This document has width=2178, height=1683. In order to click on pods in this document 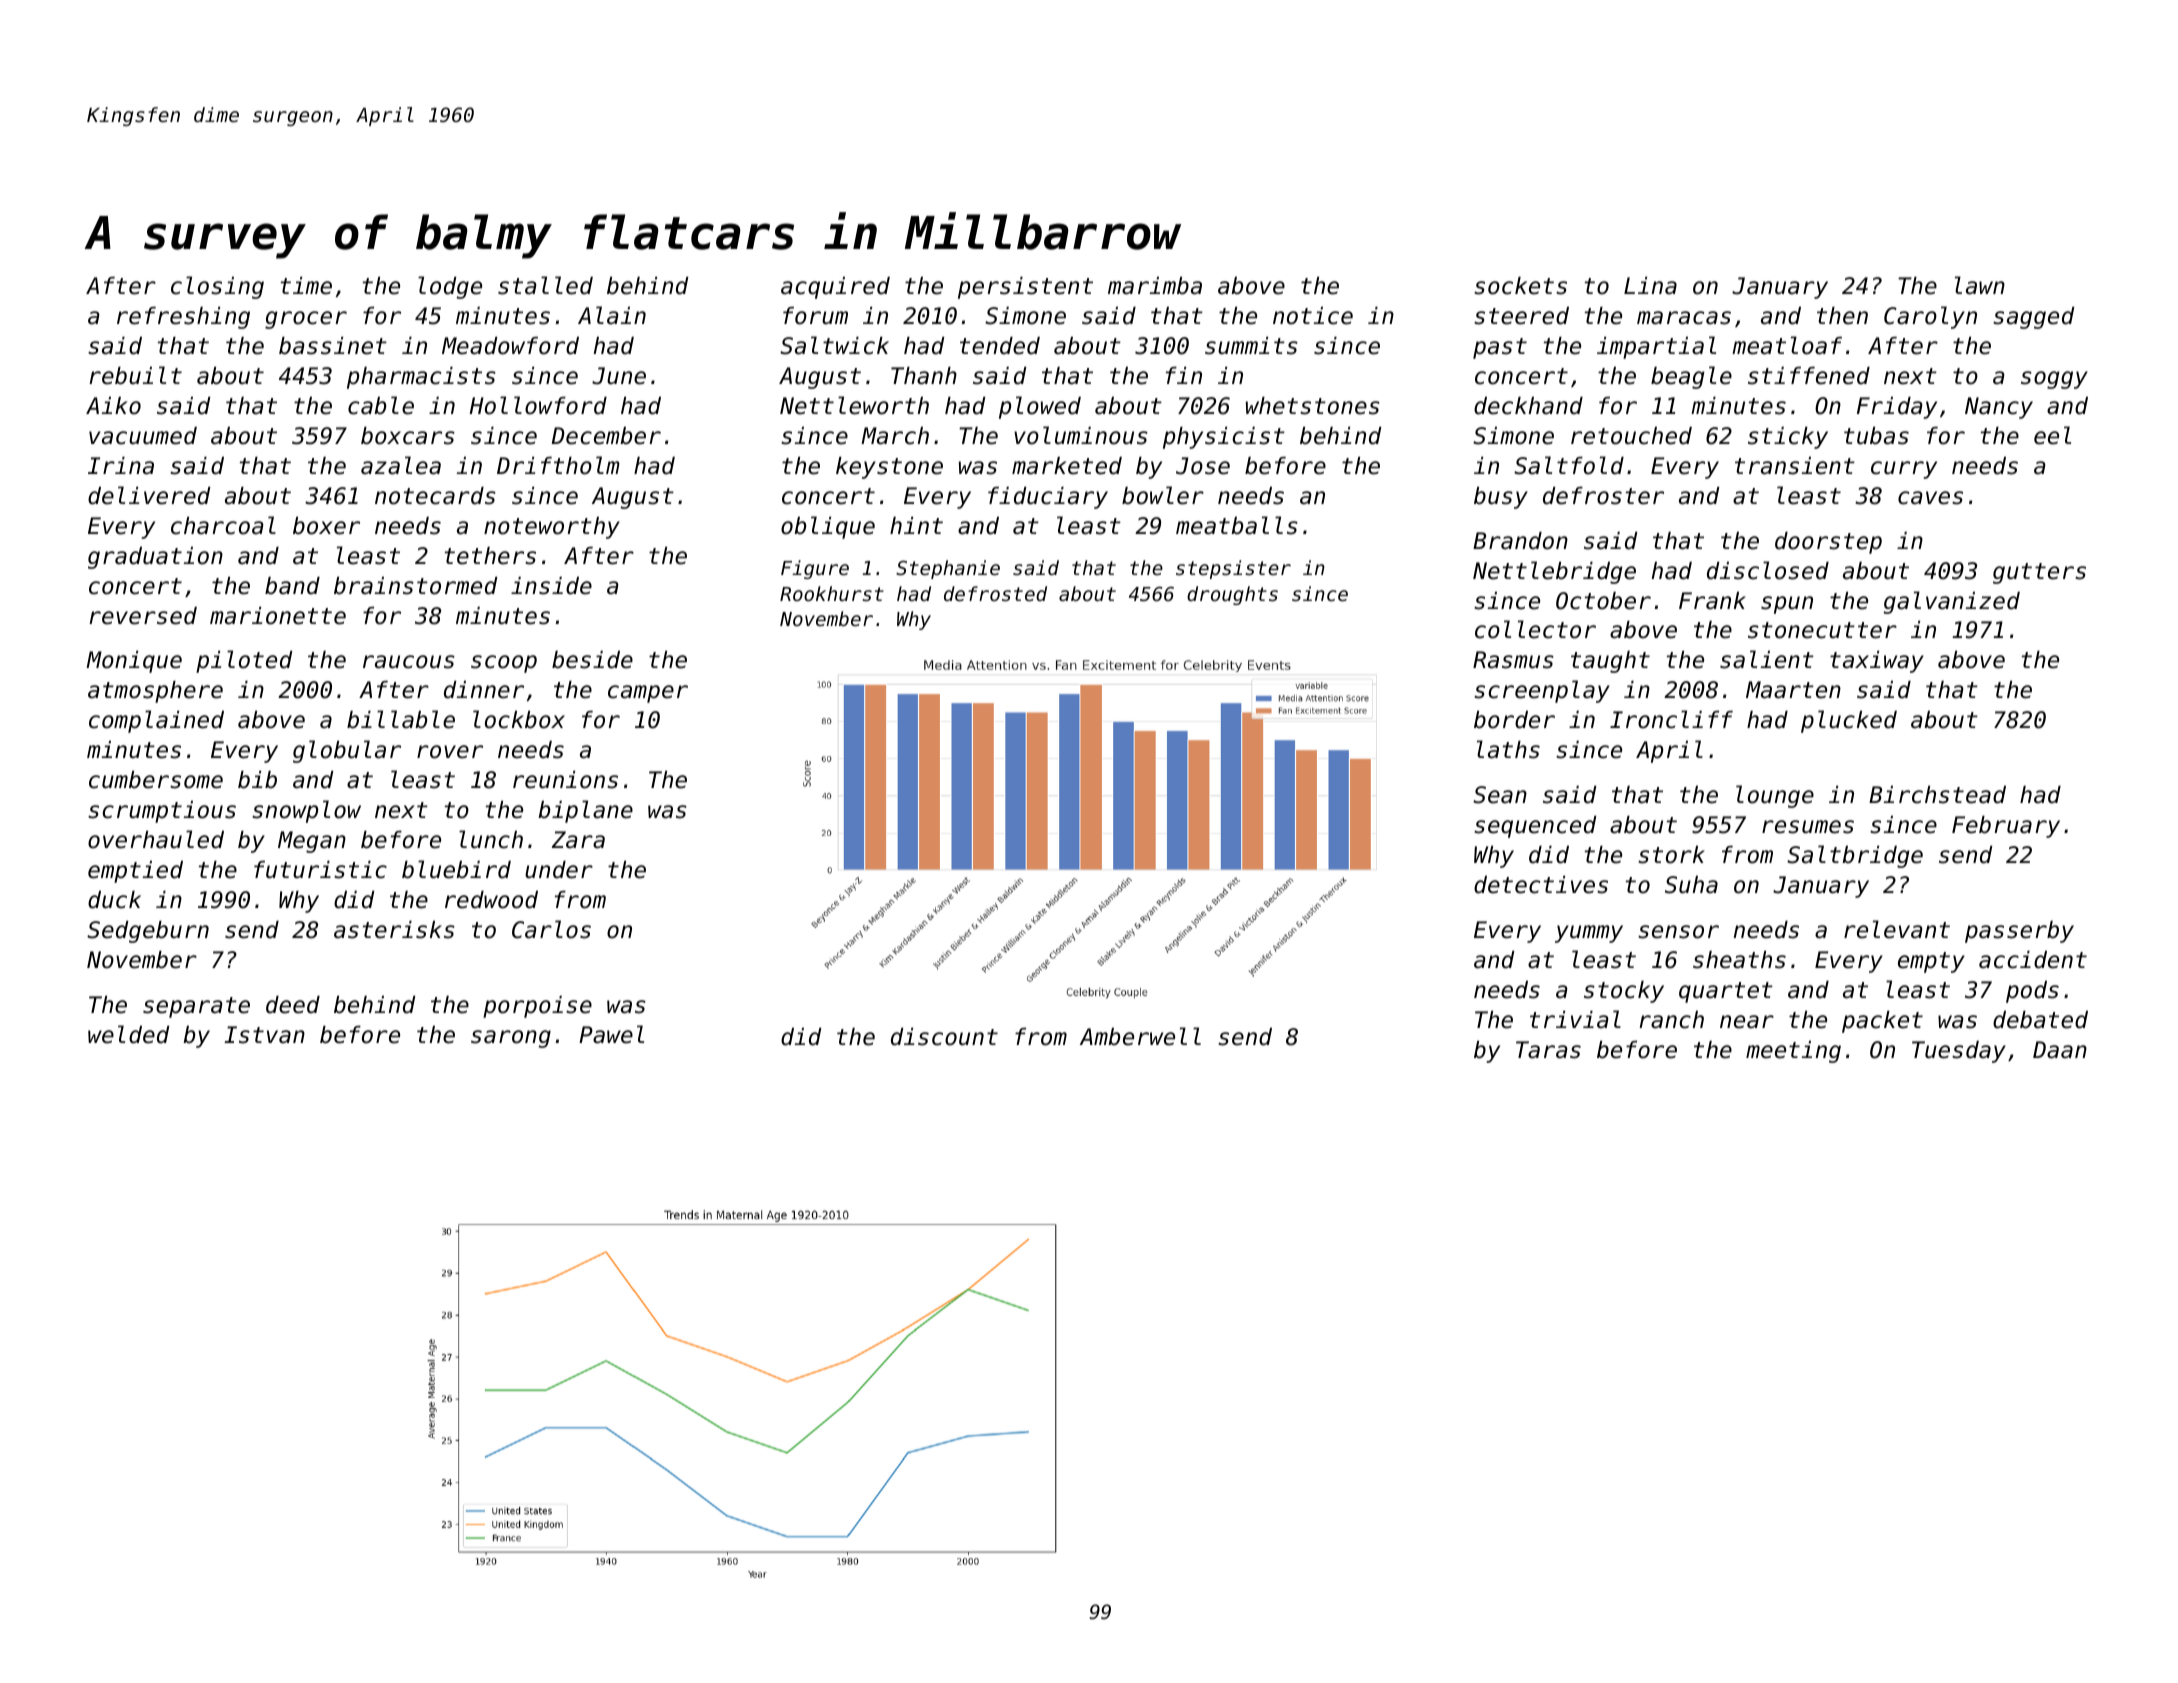, I will do `click(2032, 992)`.
